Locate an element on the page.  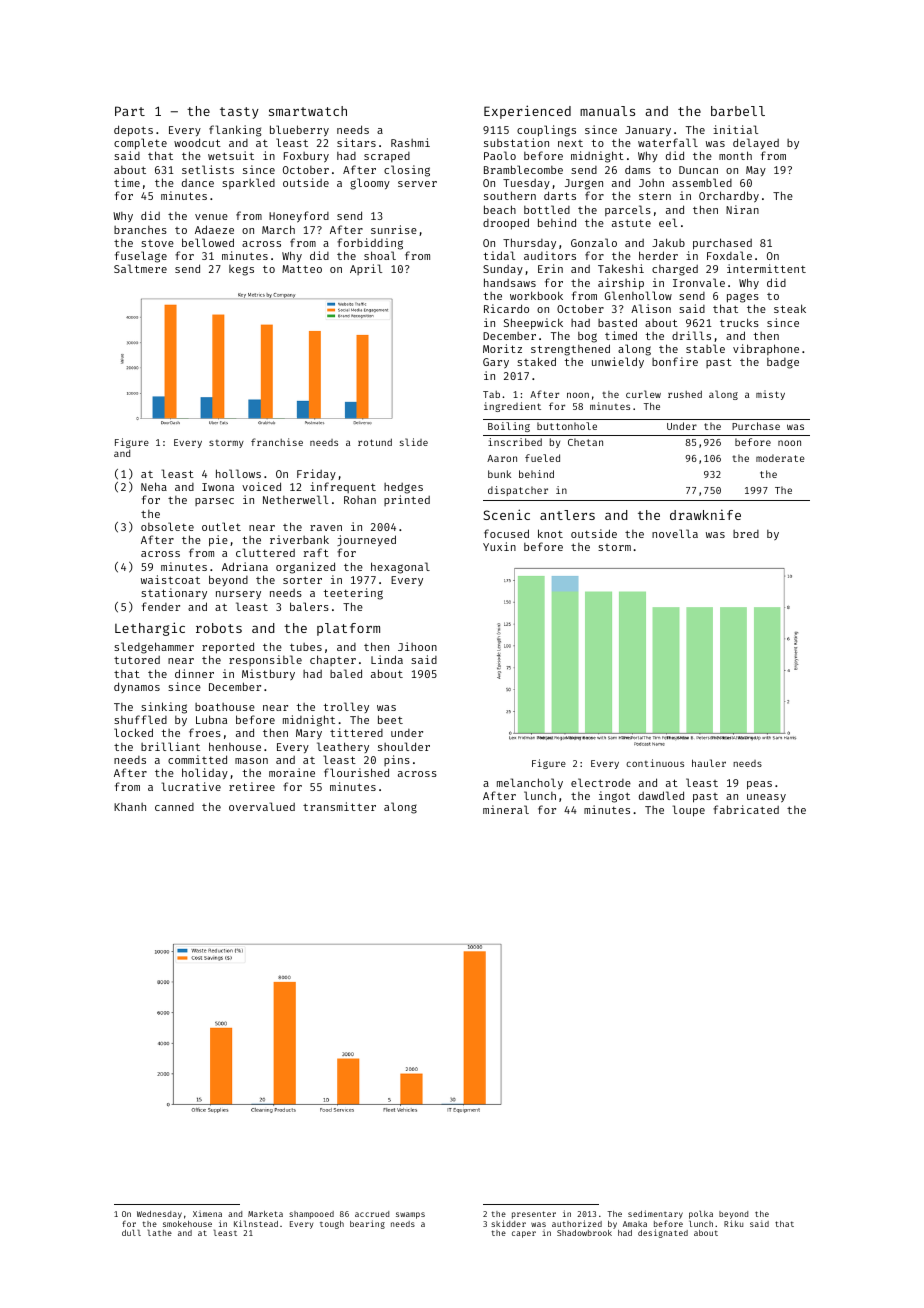
Netherwell is located at coordinates (295, 499).
